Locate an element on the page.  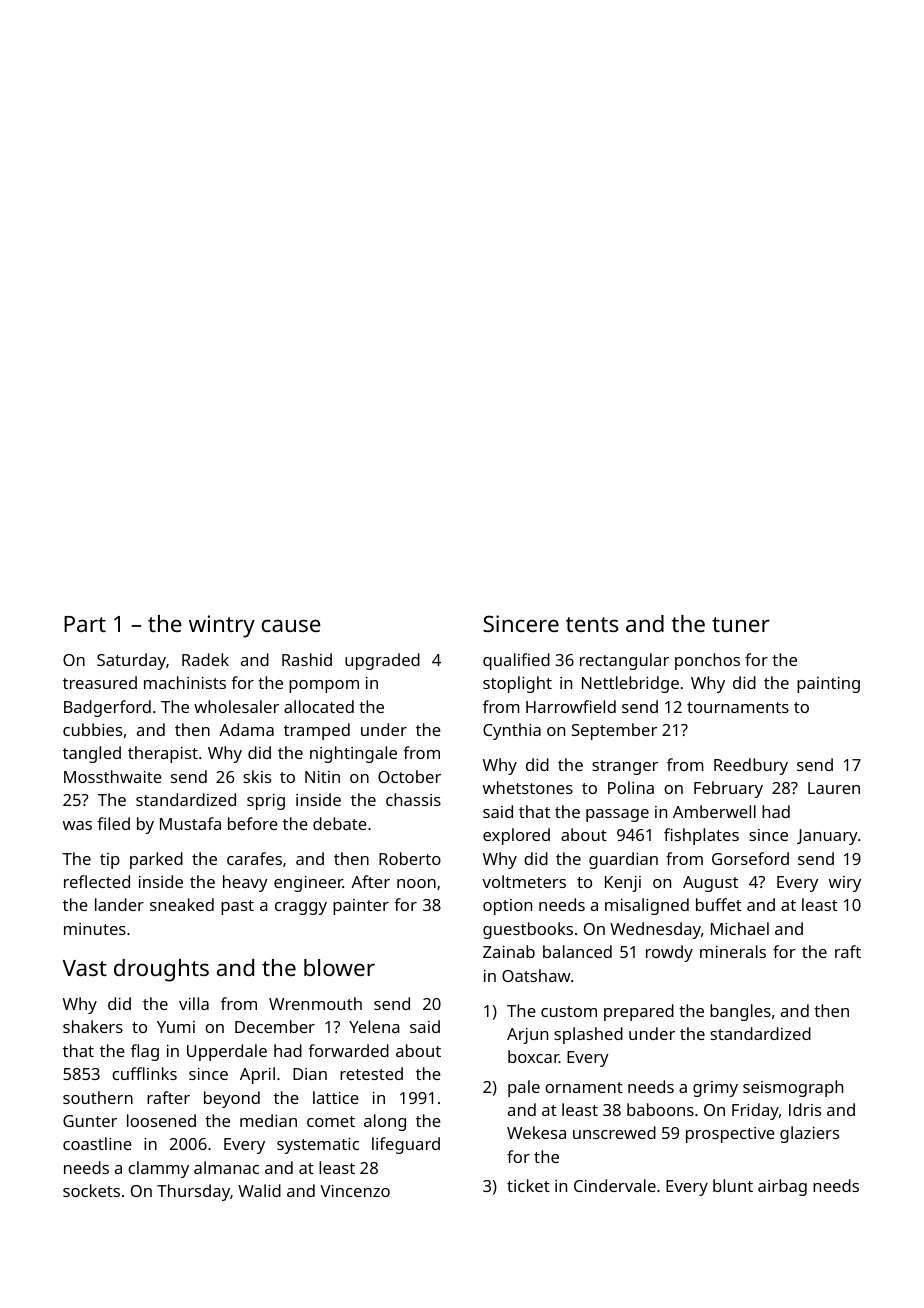
ticket is located at coordinates (528, 1185).
